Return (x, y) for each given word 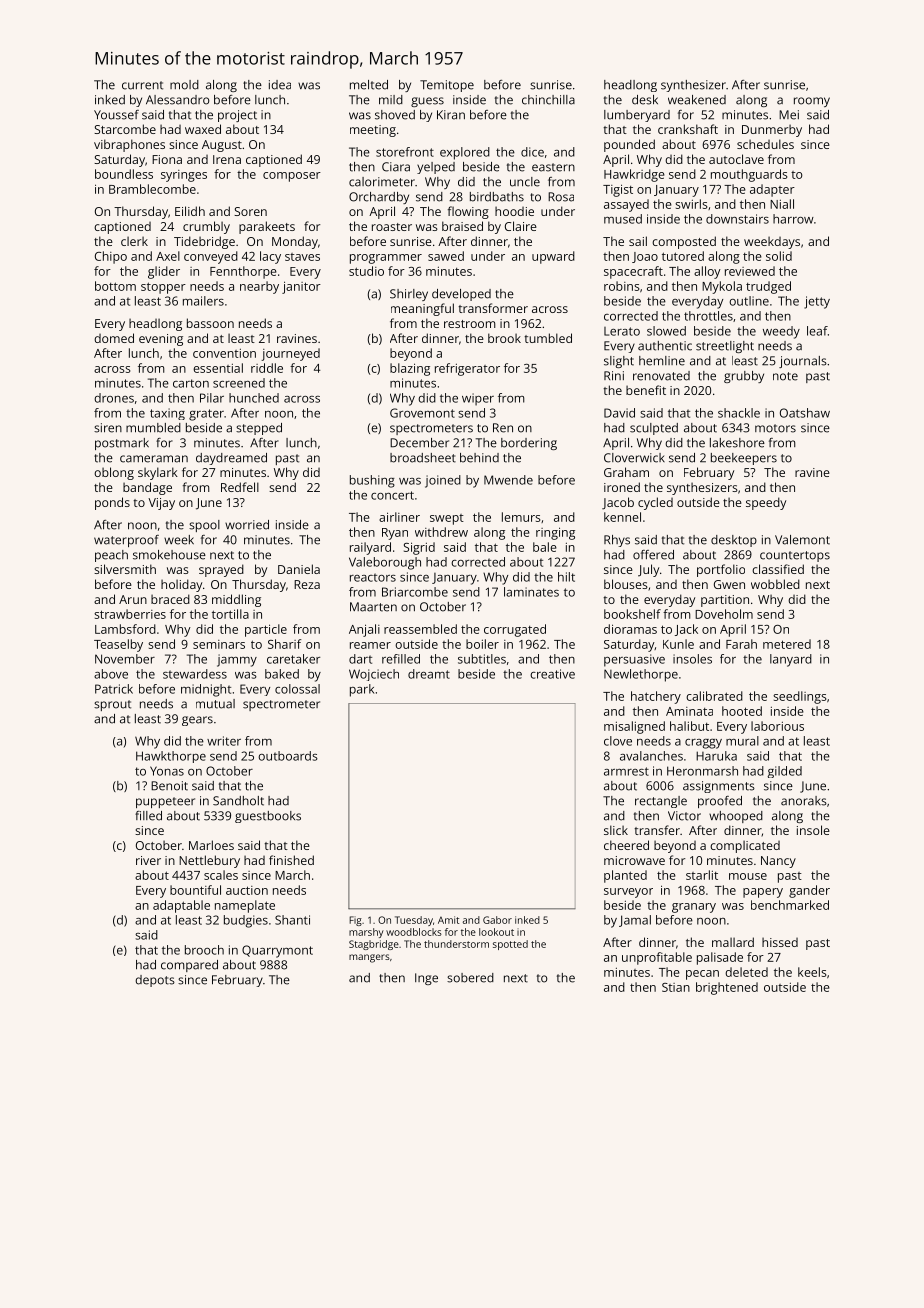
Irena (227, 159)
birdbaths (497, 197)
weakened (697, 100)
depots (155, 981)
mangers (369, 958)
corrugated (515, 630)
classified (778, 569)
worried (247, 525)
